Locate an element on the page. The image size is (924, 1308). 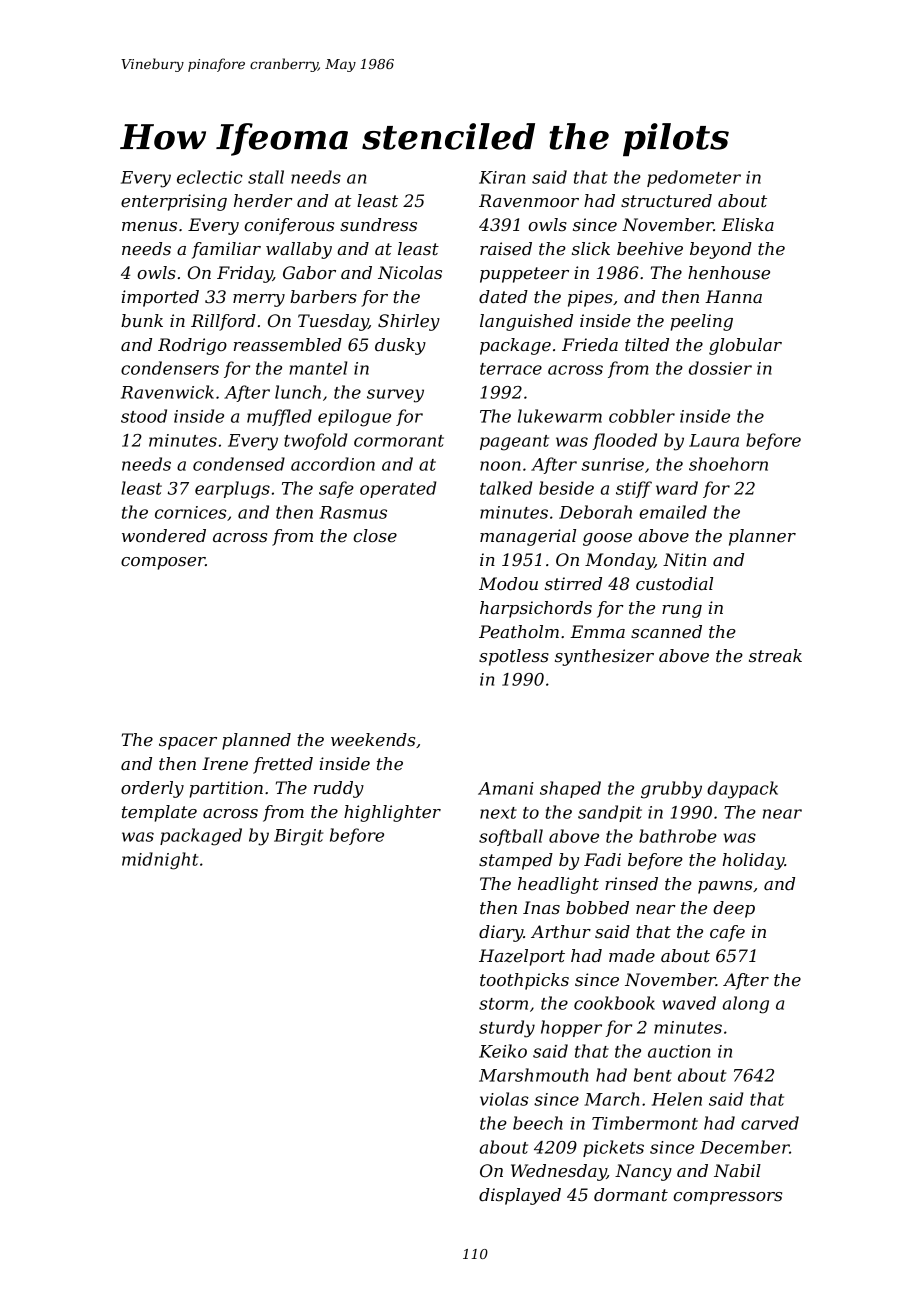
stall is located at coordinates (266, 177).
